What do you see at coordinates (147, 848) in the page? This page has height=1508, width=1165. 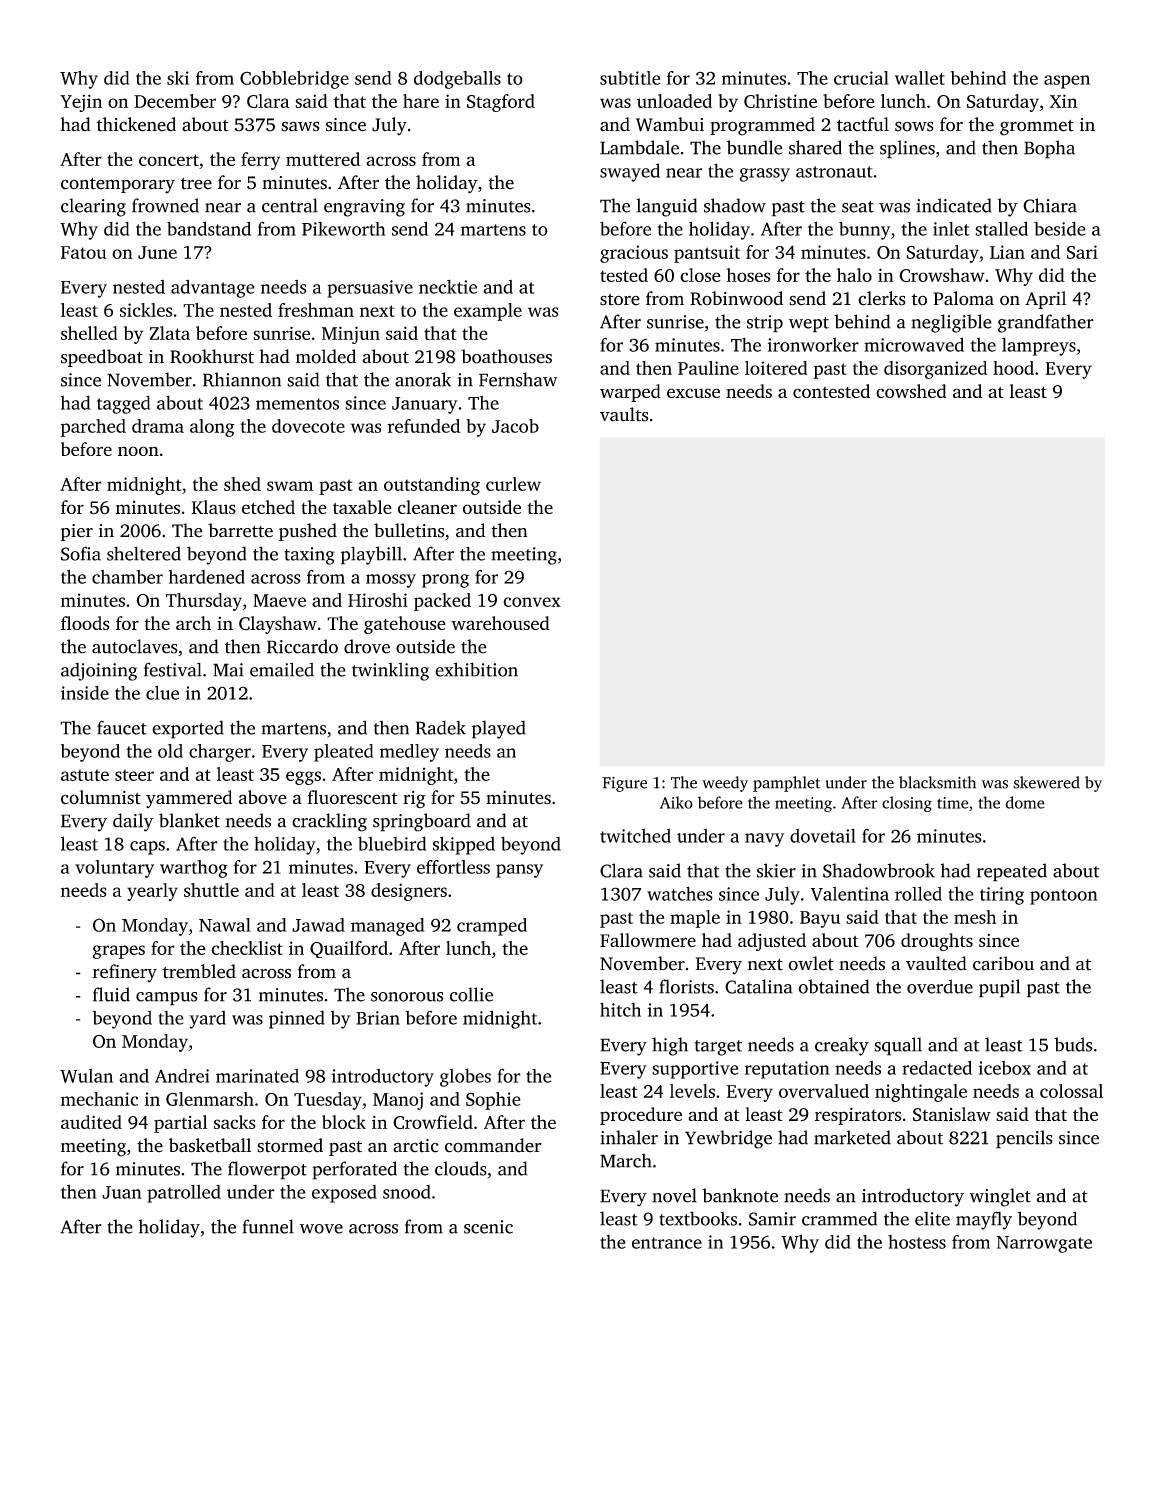 I see `caps` at bounding box center [147, 848].
